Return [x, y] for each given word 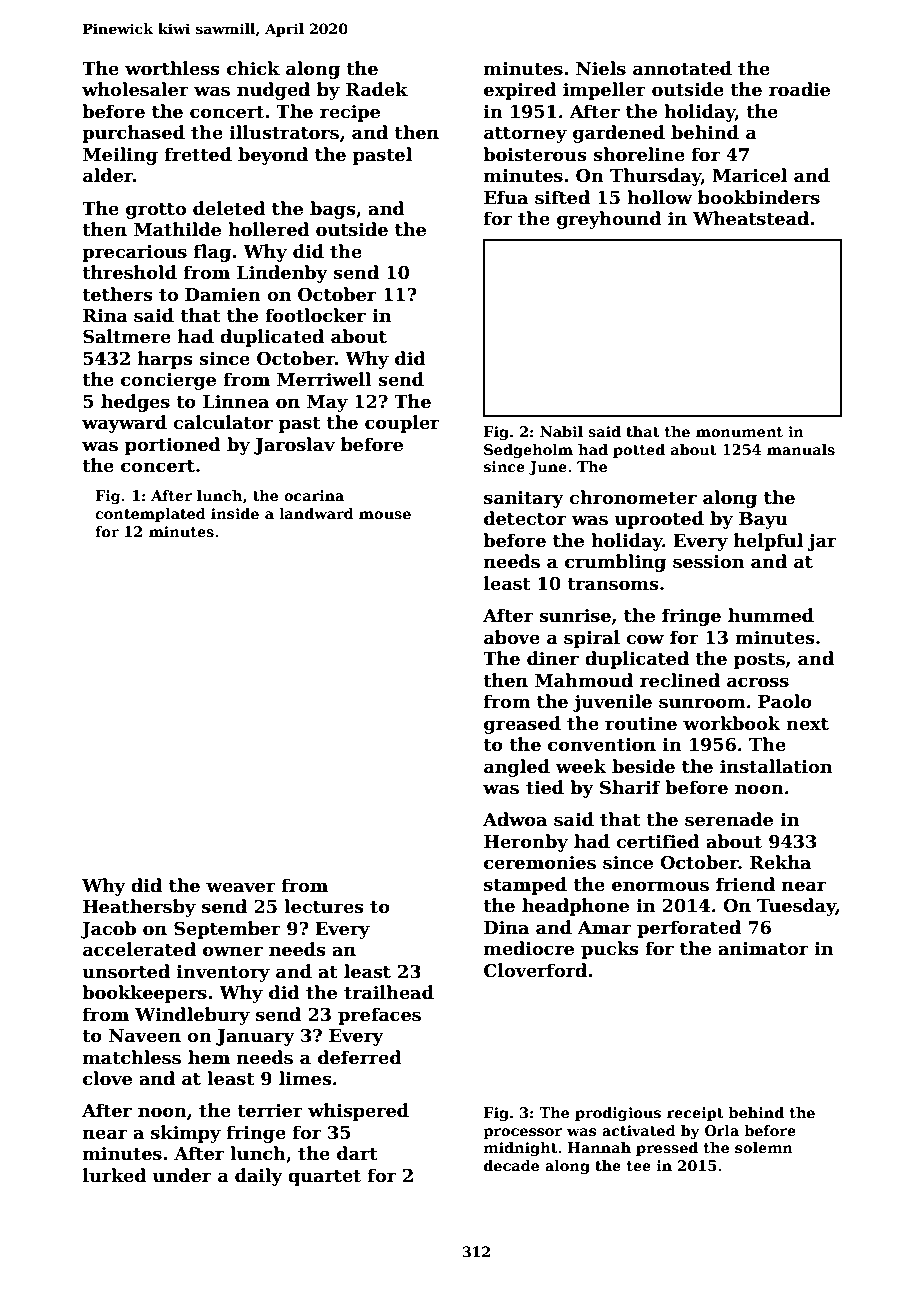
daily [259, 1177]
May [327, 403]
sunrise [575, 616]
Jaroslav [294, 446]
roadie [799, 89]
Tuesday [796, 907]
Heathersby [139, 908]
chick [253, 68]
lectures [324, 906]
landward [316, 513]
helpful [768, 542]
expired [520, 91]
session [708, 562]
